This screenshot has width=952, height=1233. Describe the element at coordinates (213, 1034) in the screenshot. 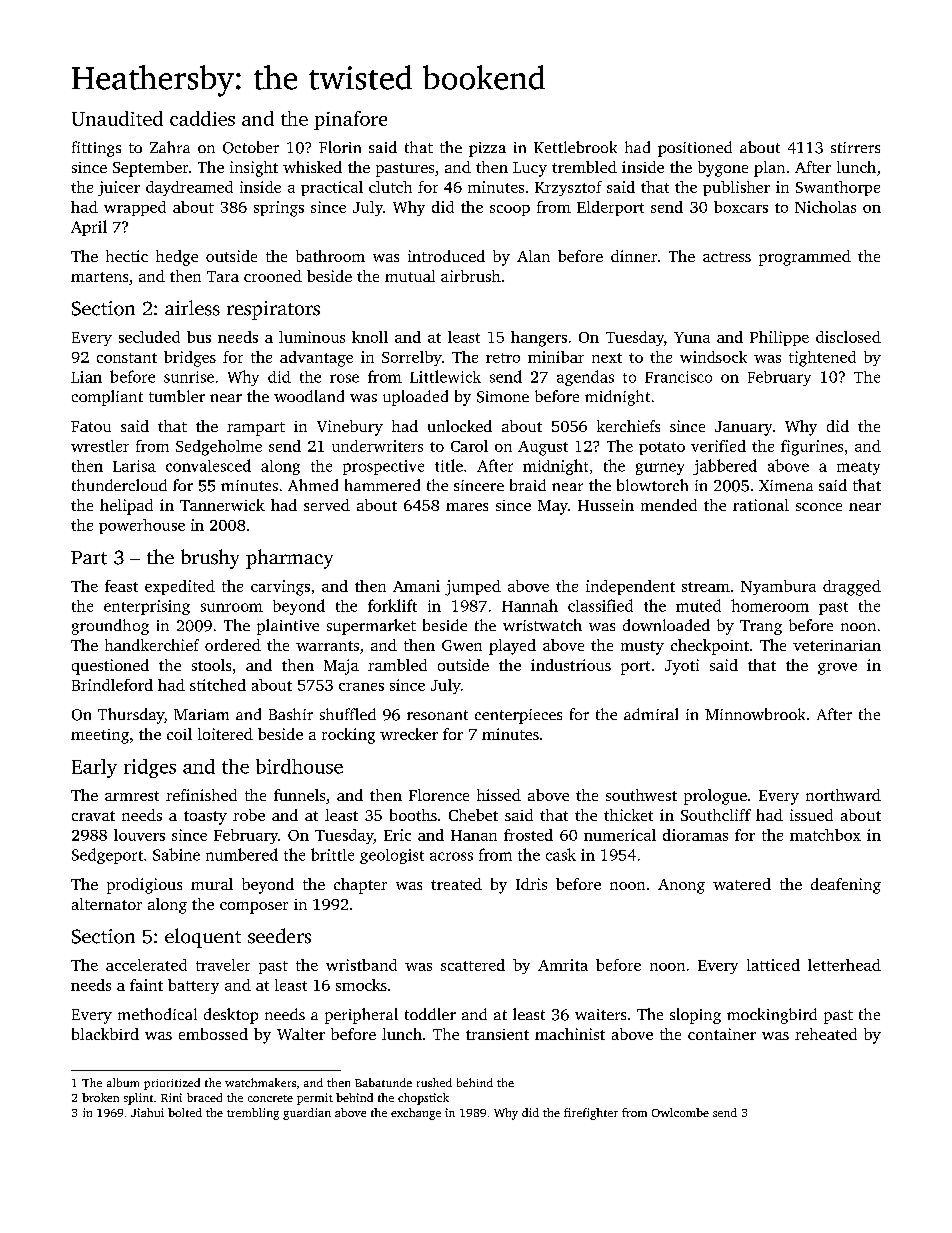

I see `embossed` at that location.
